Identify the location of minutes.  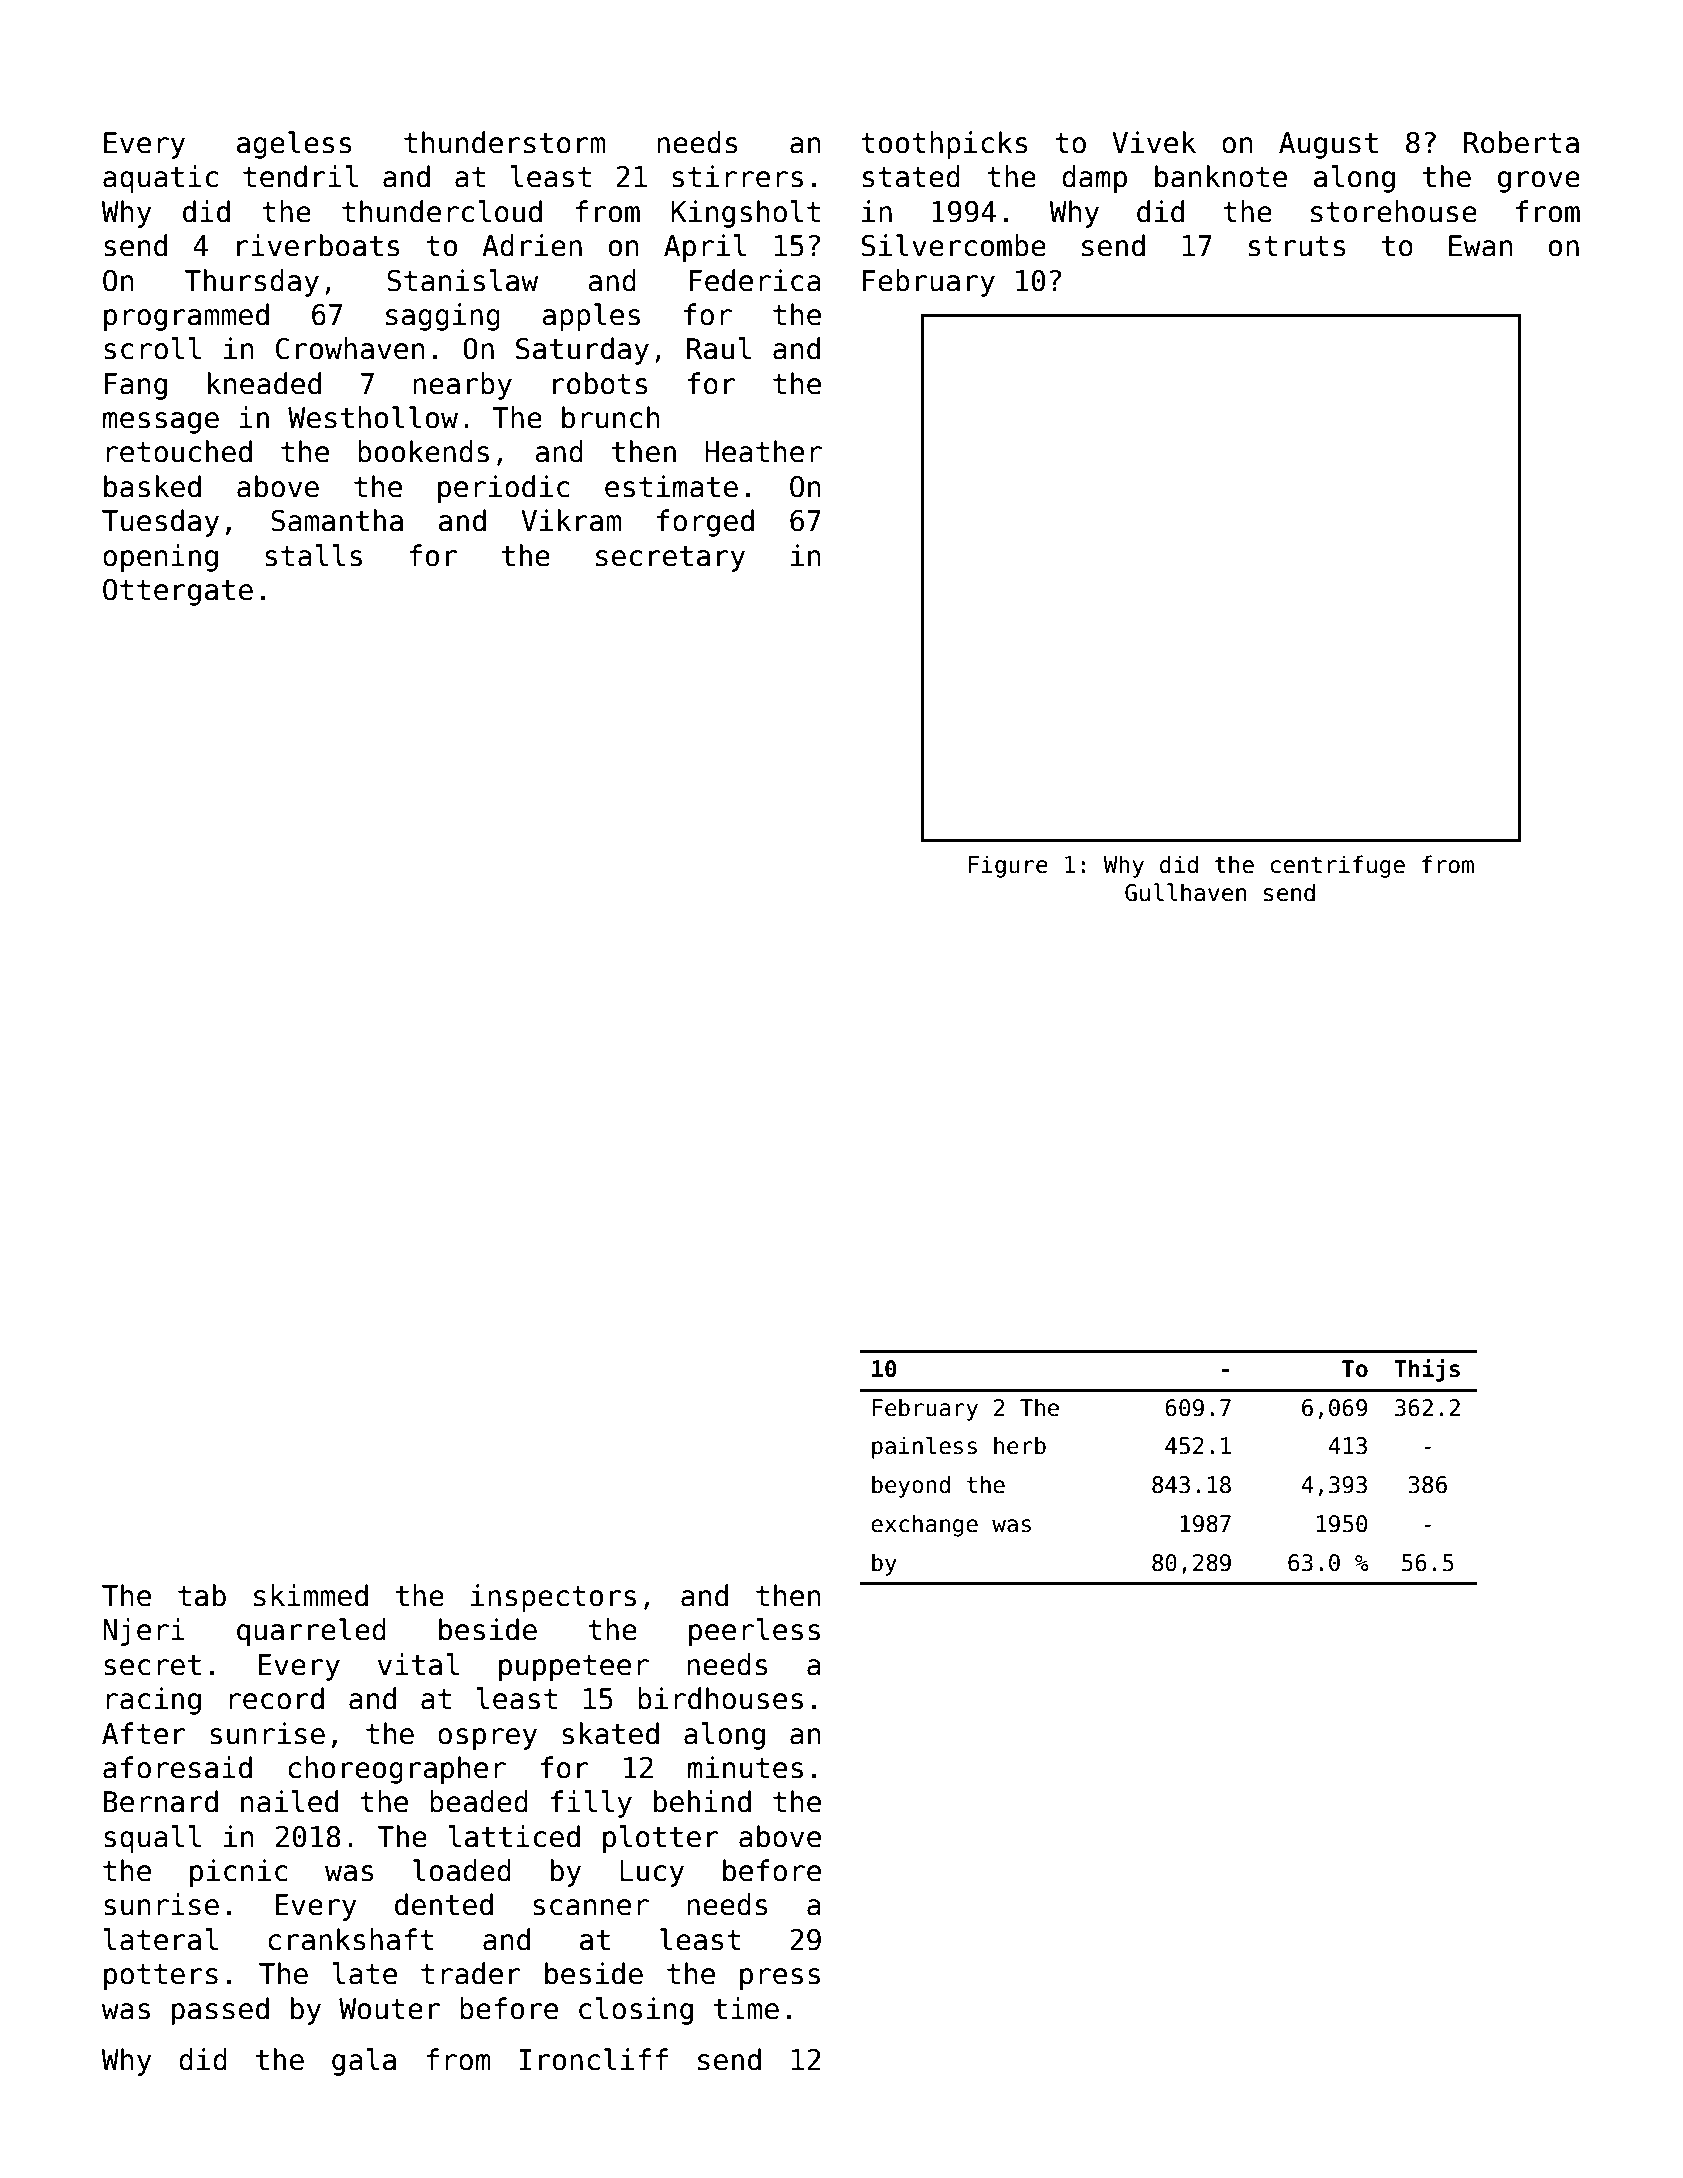
(745, 1767).
